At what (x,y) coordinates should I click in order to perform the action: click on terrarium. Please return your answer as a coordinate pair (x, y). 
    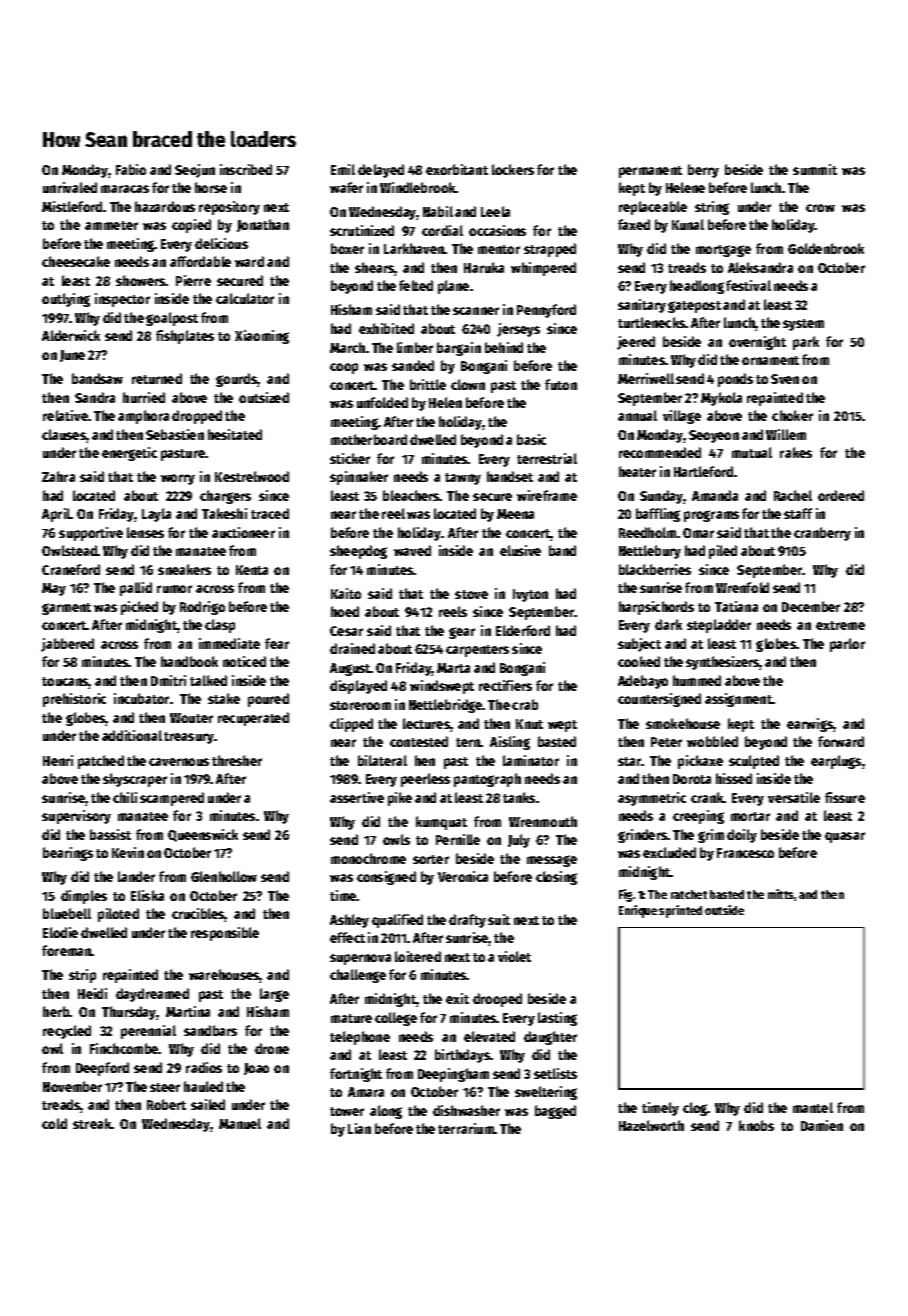
    Looking at the image, I should click on (466, 1128).
